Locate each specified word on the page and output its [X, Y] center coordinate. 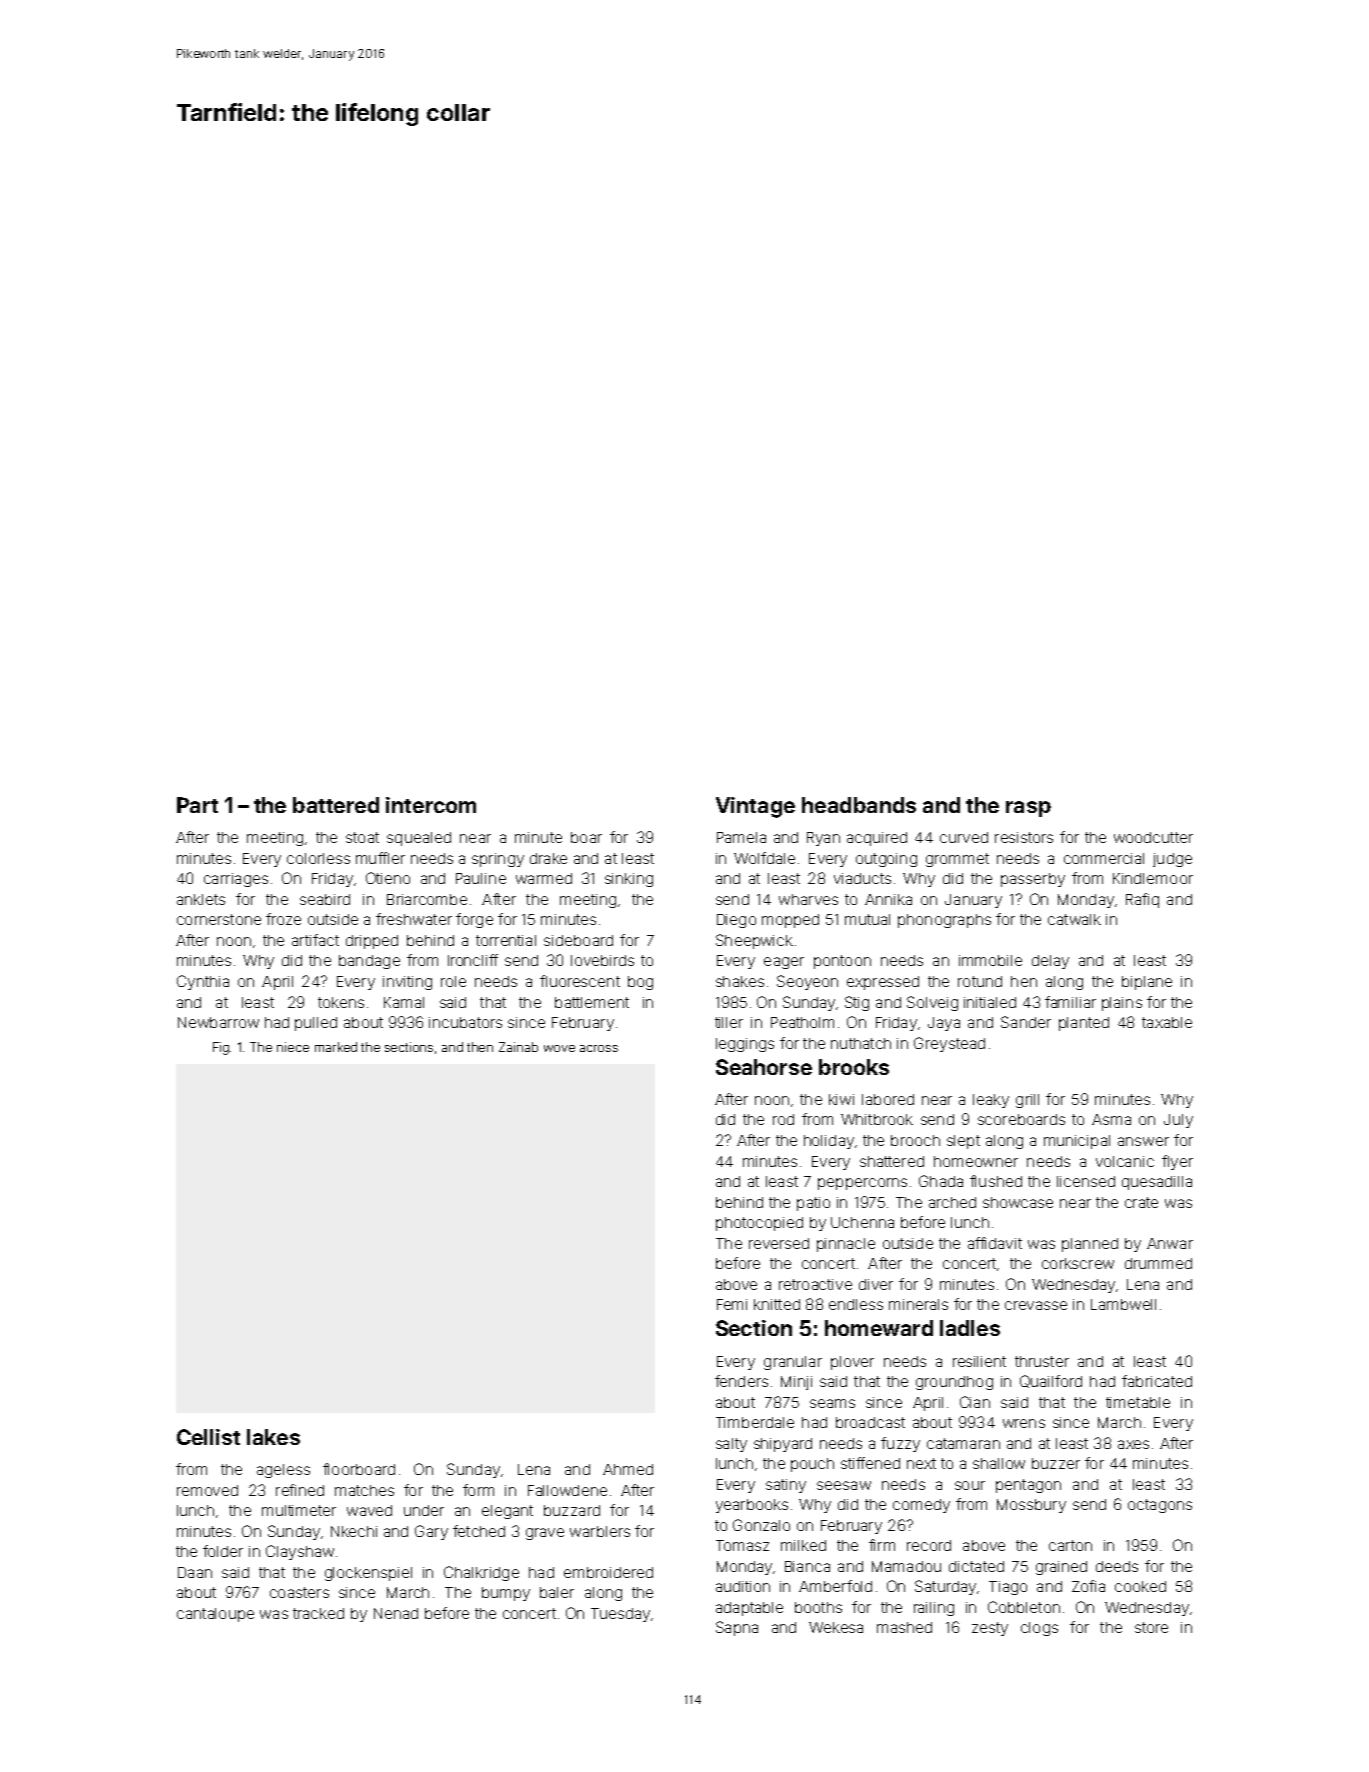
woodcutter [1153, 837]
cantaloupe [215, 1615]
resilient [979, 1361]
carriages [236, 880]
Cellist [208, 1437]
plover [852, 1363]
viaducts [862, 878]
